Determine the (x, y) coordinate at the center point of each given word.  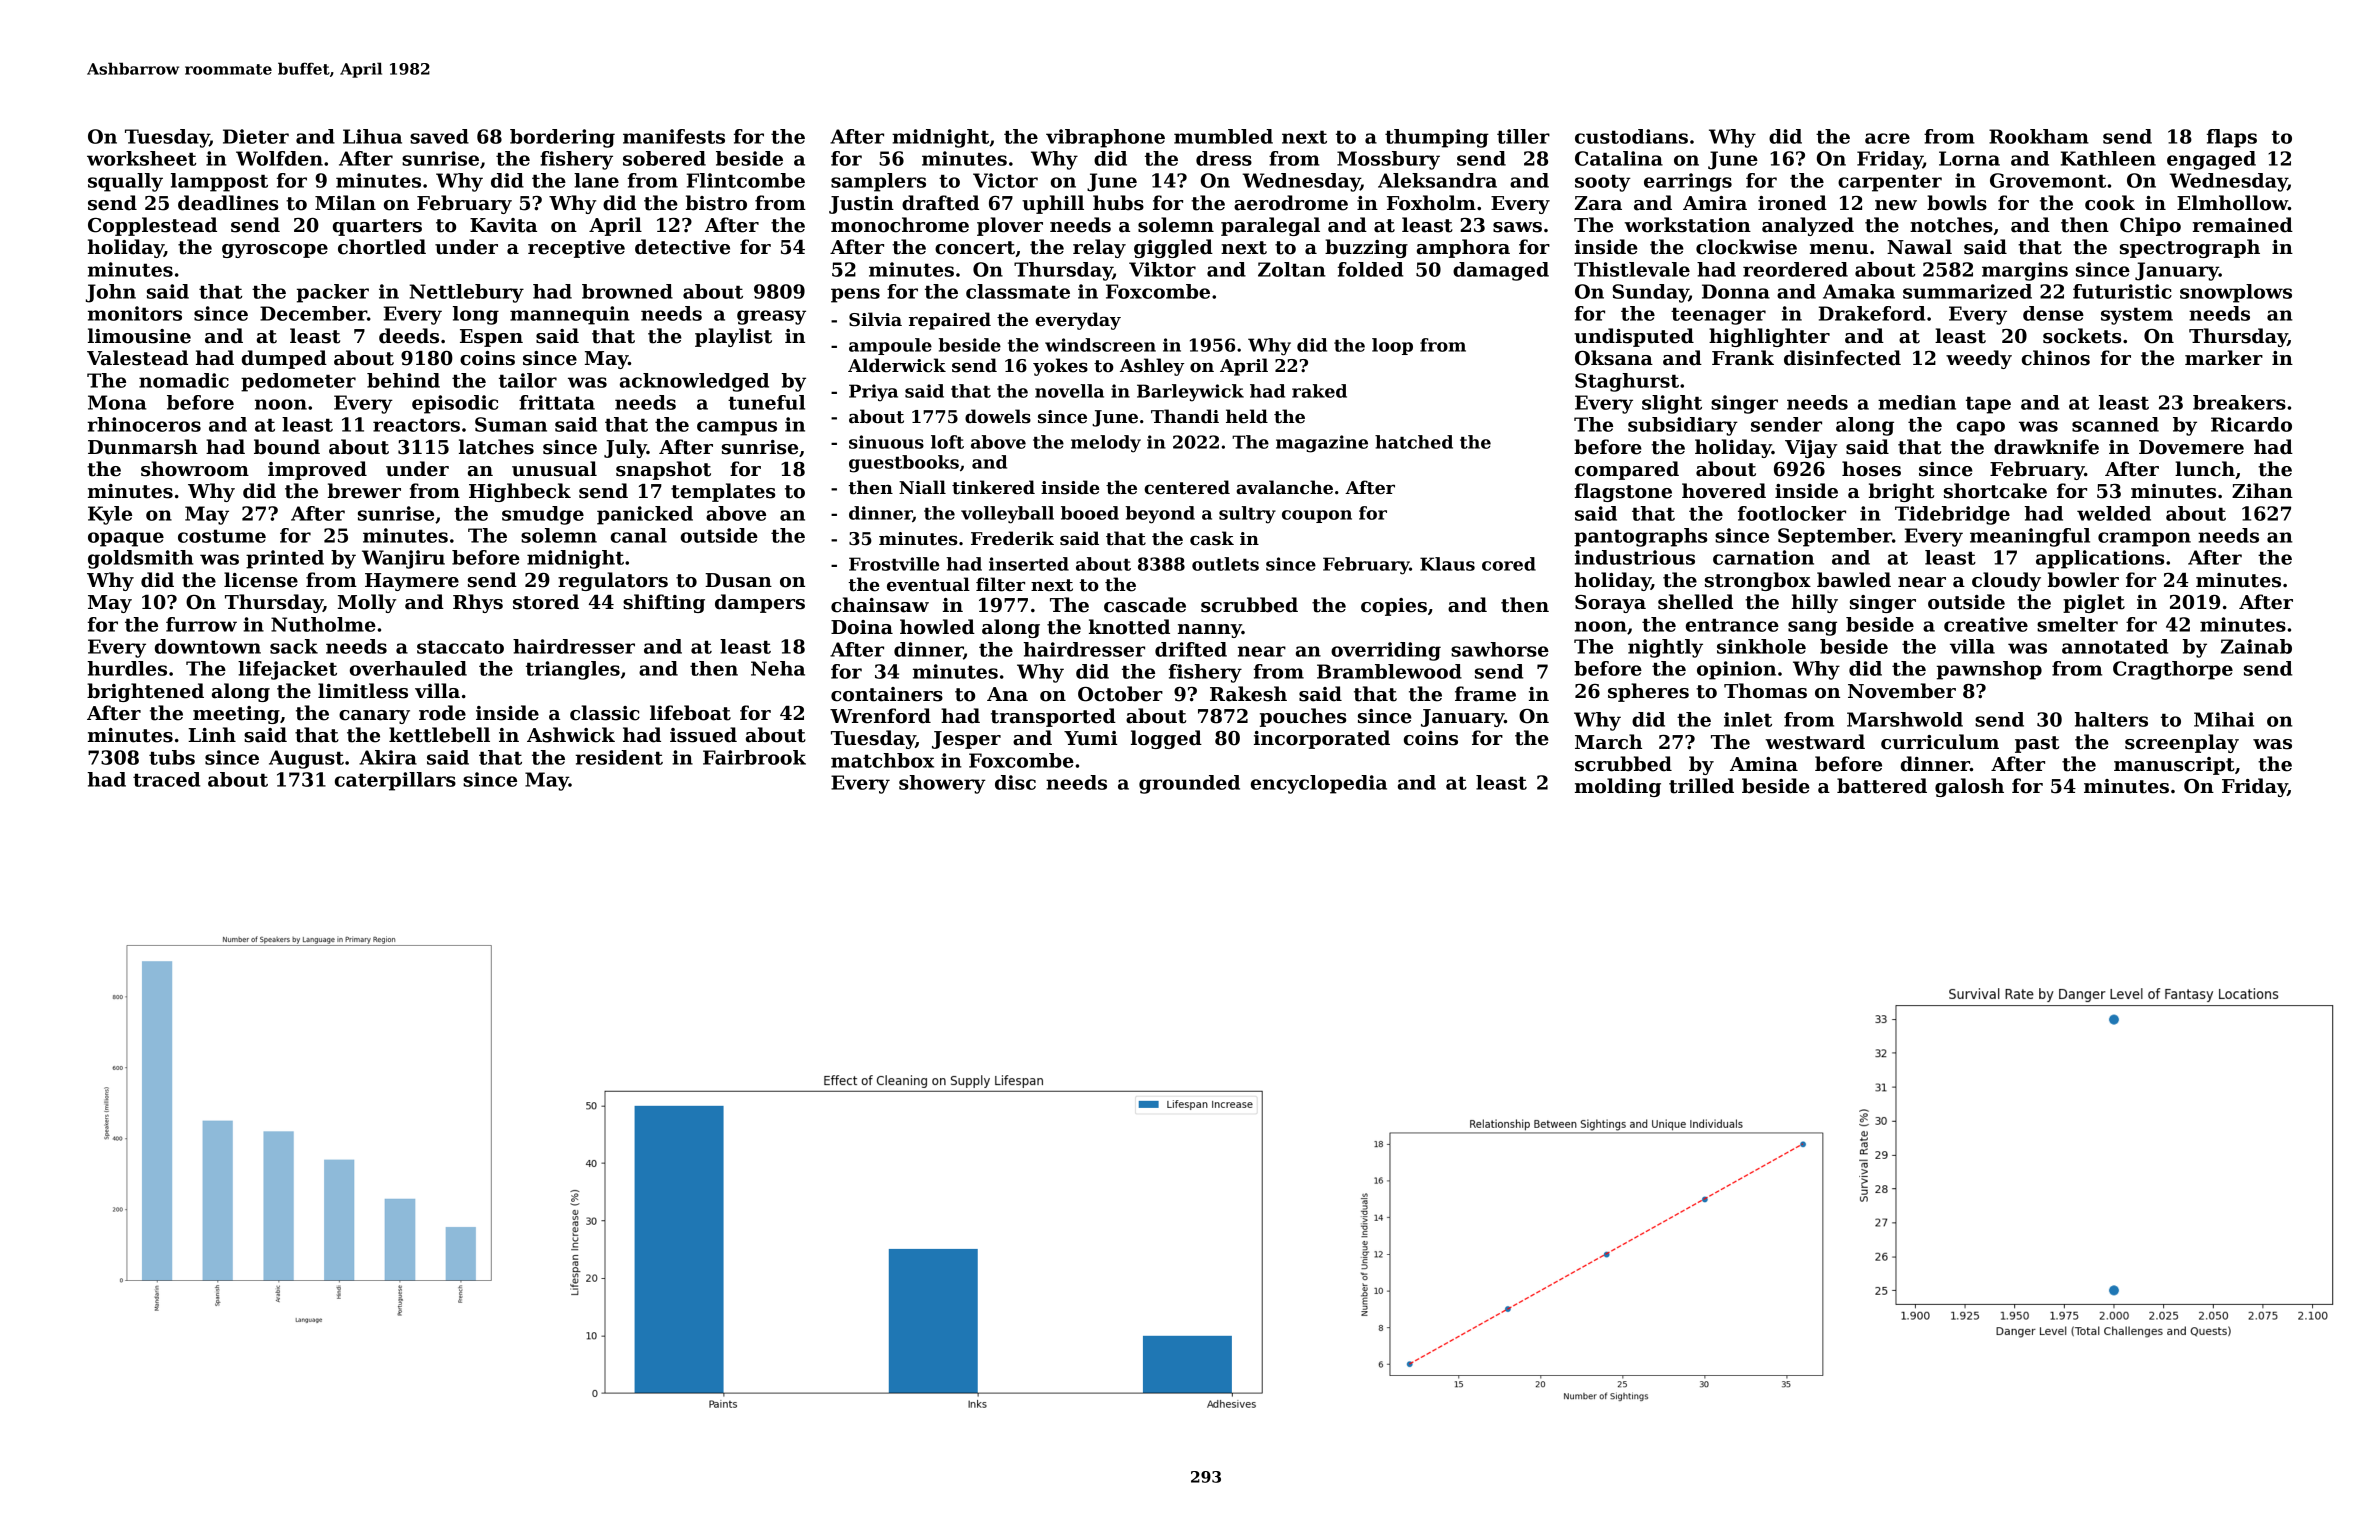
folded (1370, 269)
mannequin (570, 315)
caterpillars (395, 781)
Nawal (1919, 247)
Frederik (1012, 538)
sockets (2082, 336)
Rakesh (1248, 694)
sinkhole (1761, 646)
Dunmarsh (143, 447)
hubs (1118, 203)
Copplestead (152, 226)
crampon (2144, 539)
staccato (460, 647)
